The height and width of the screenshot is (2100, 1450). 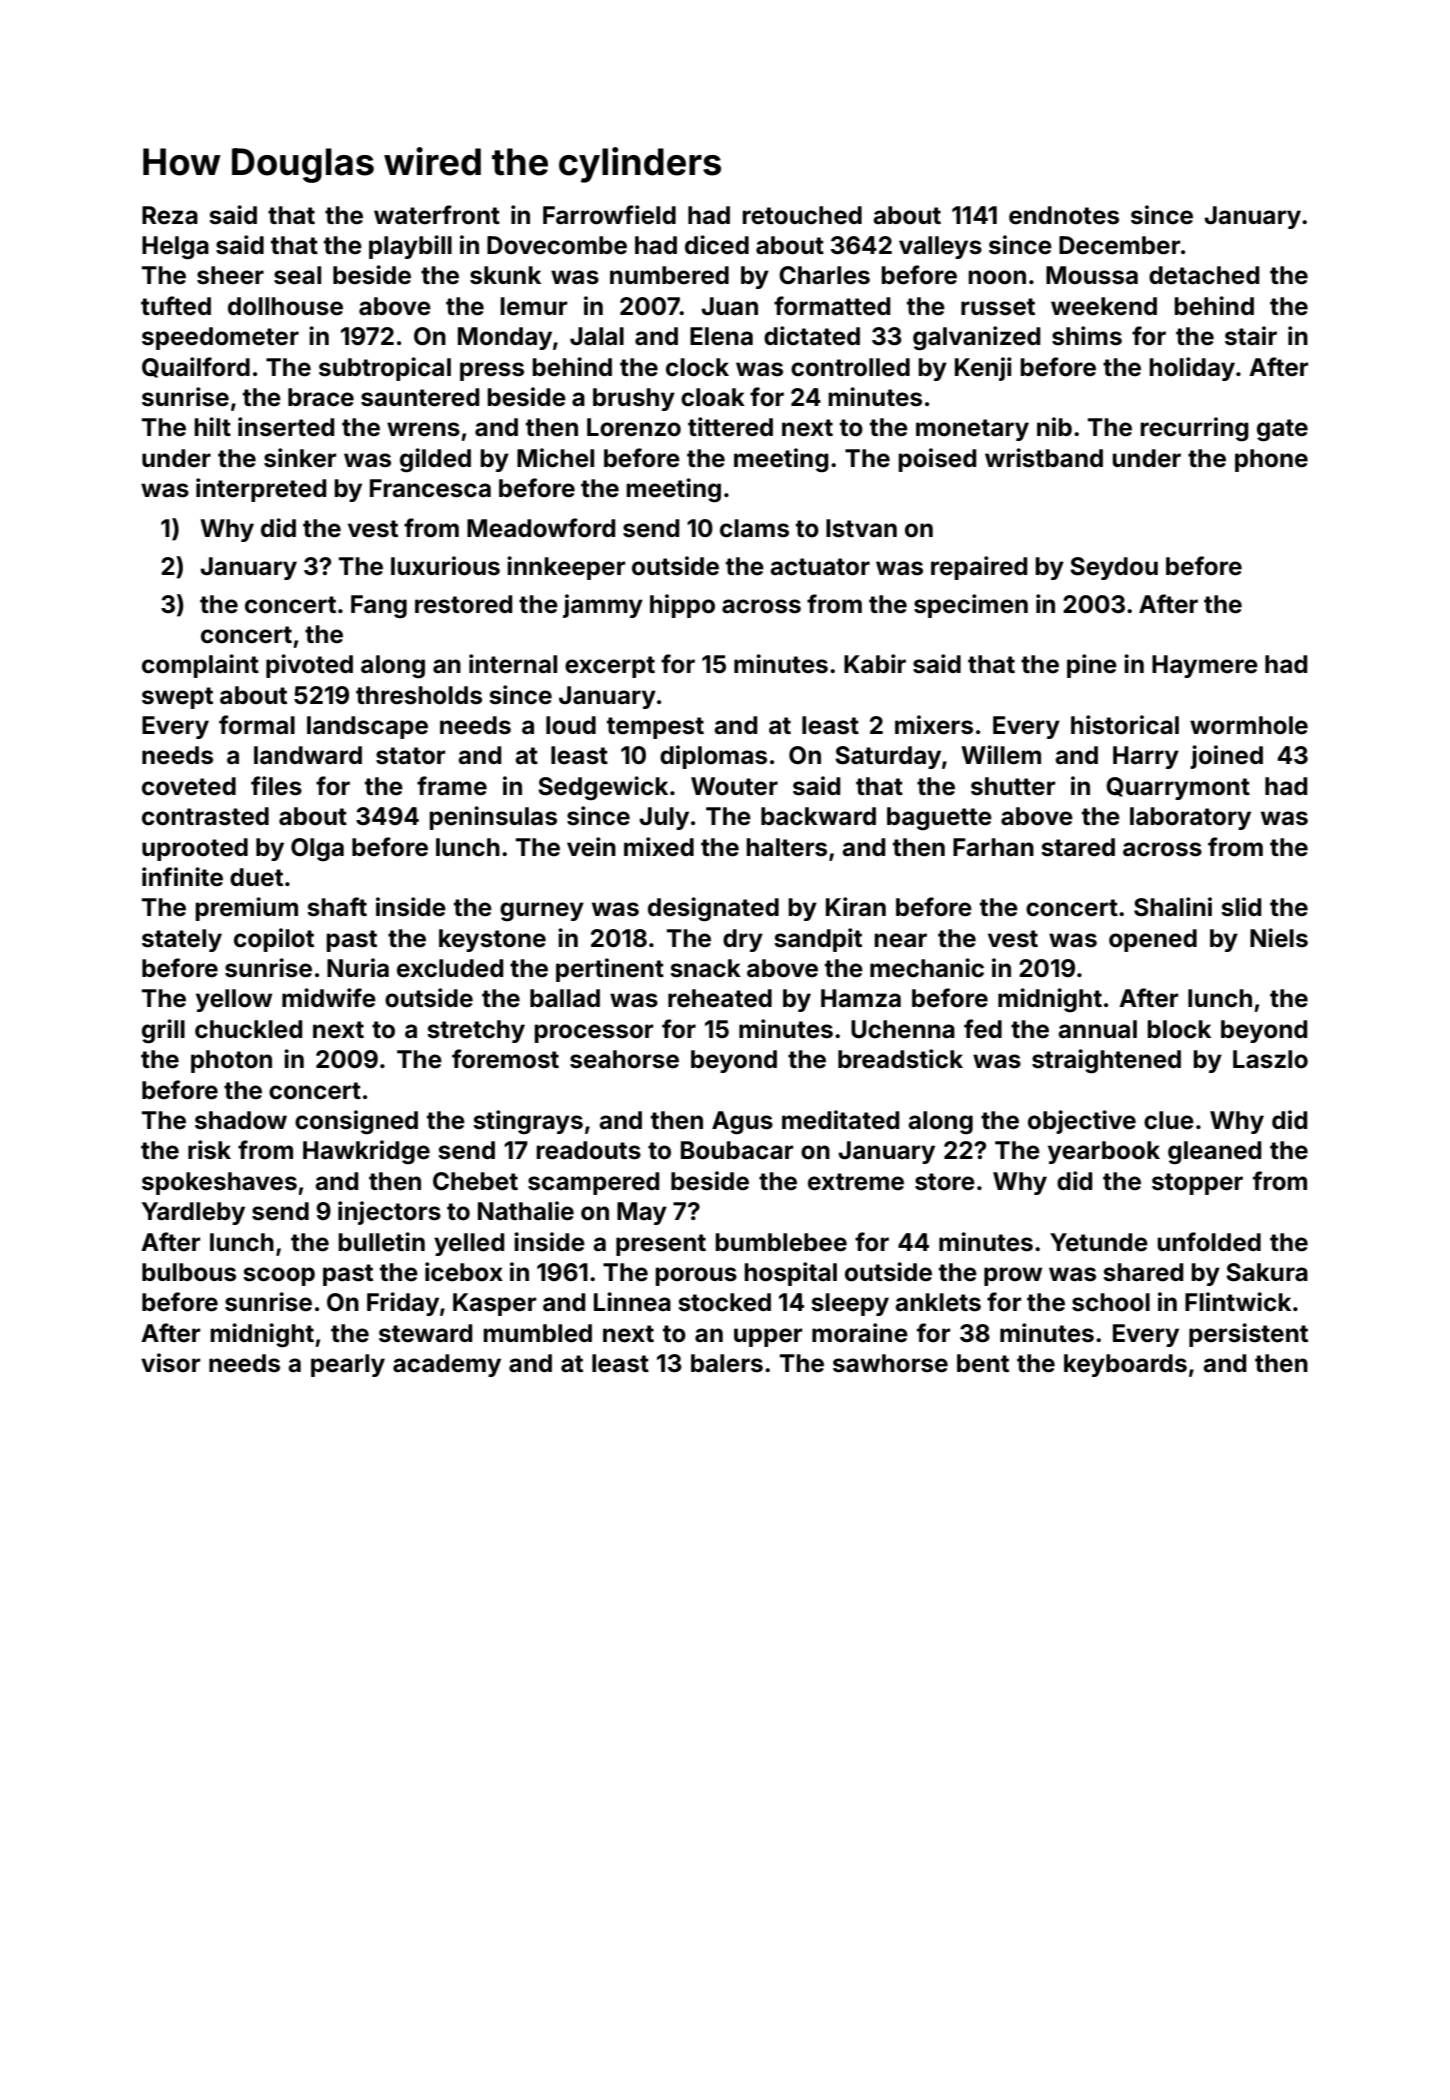 What do you see at coordinates (1226, 757) in the screenshot?
I see `joined` at bounding box center [1226, 757].
